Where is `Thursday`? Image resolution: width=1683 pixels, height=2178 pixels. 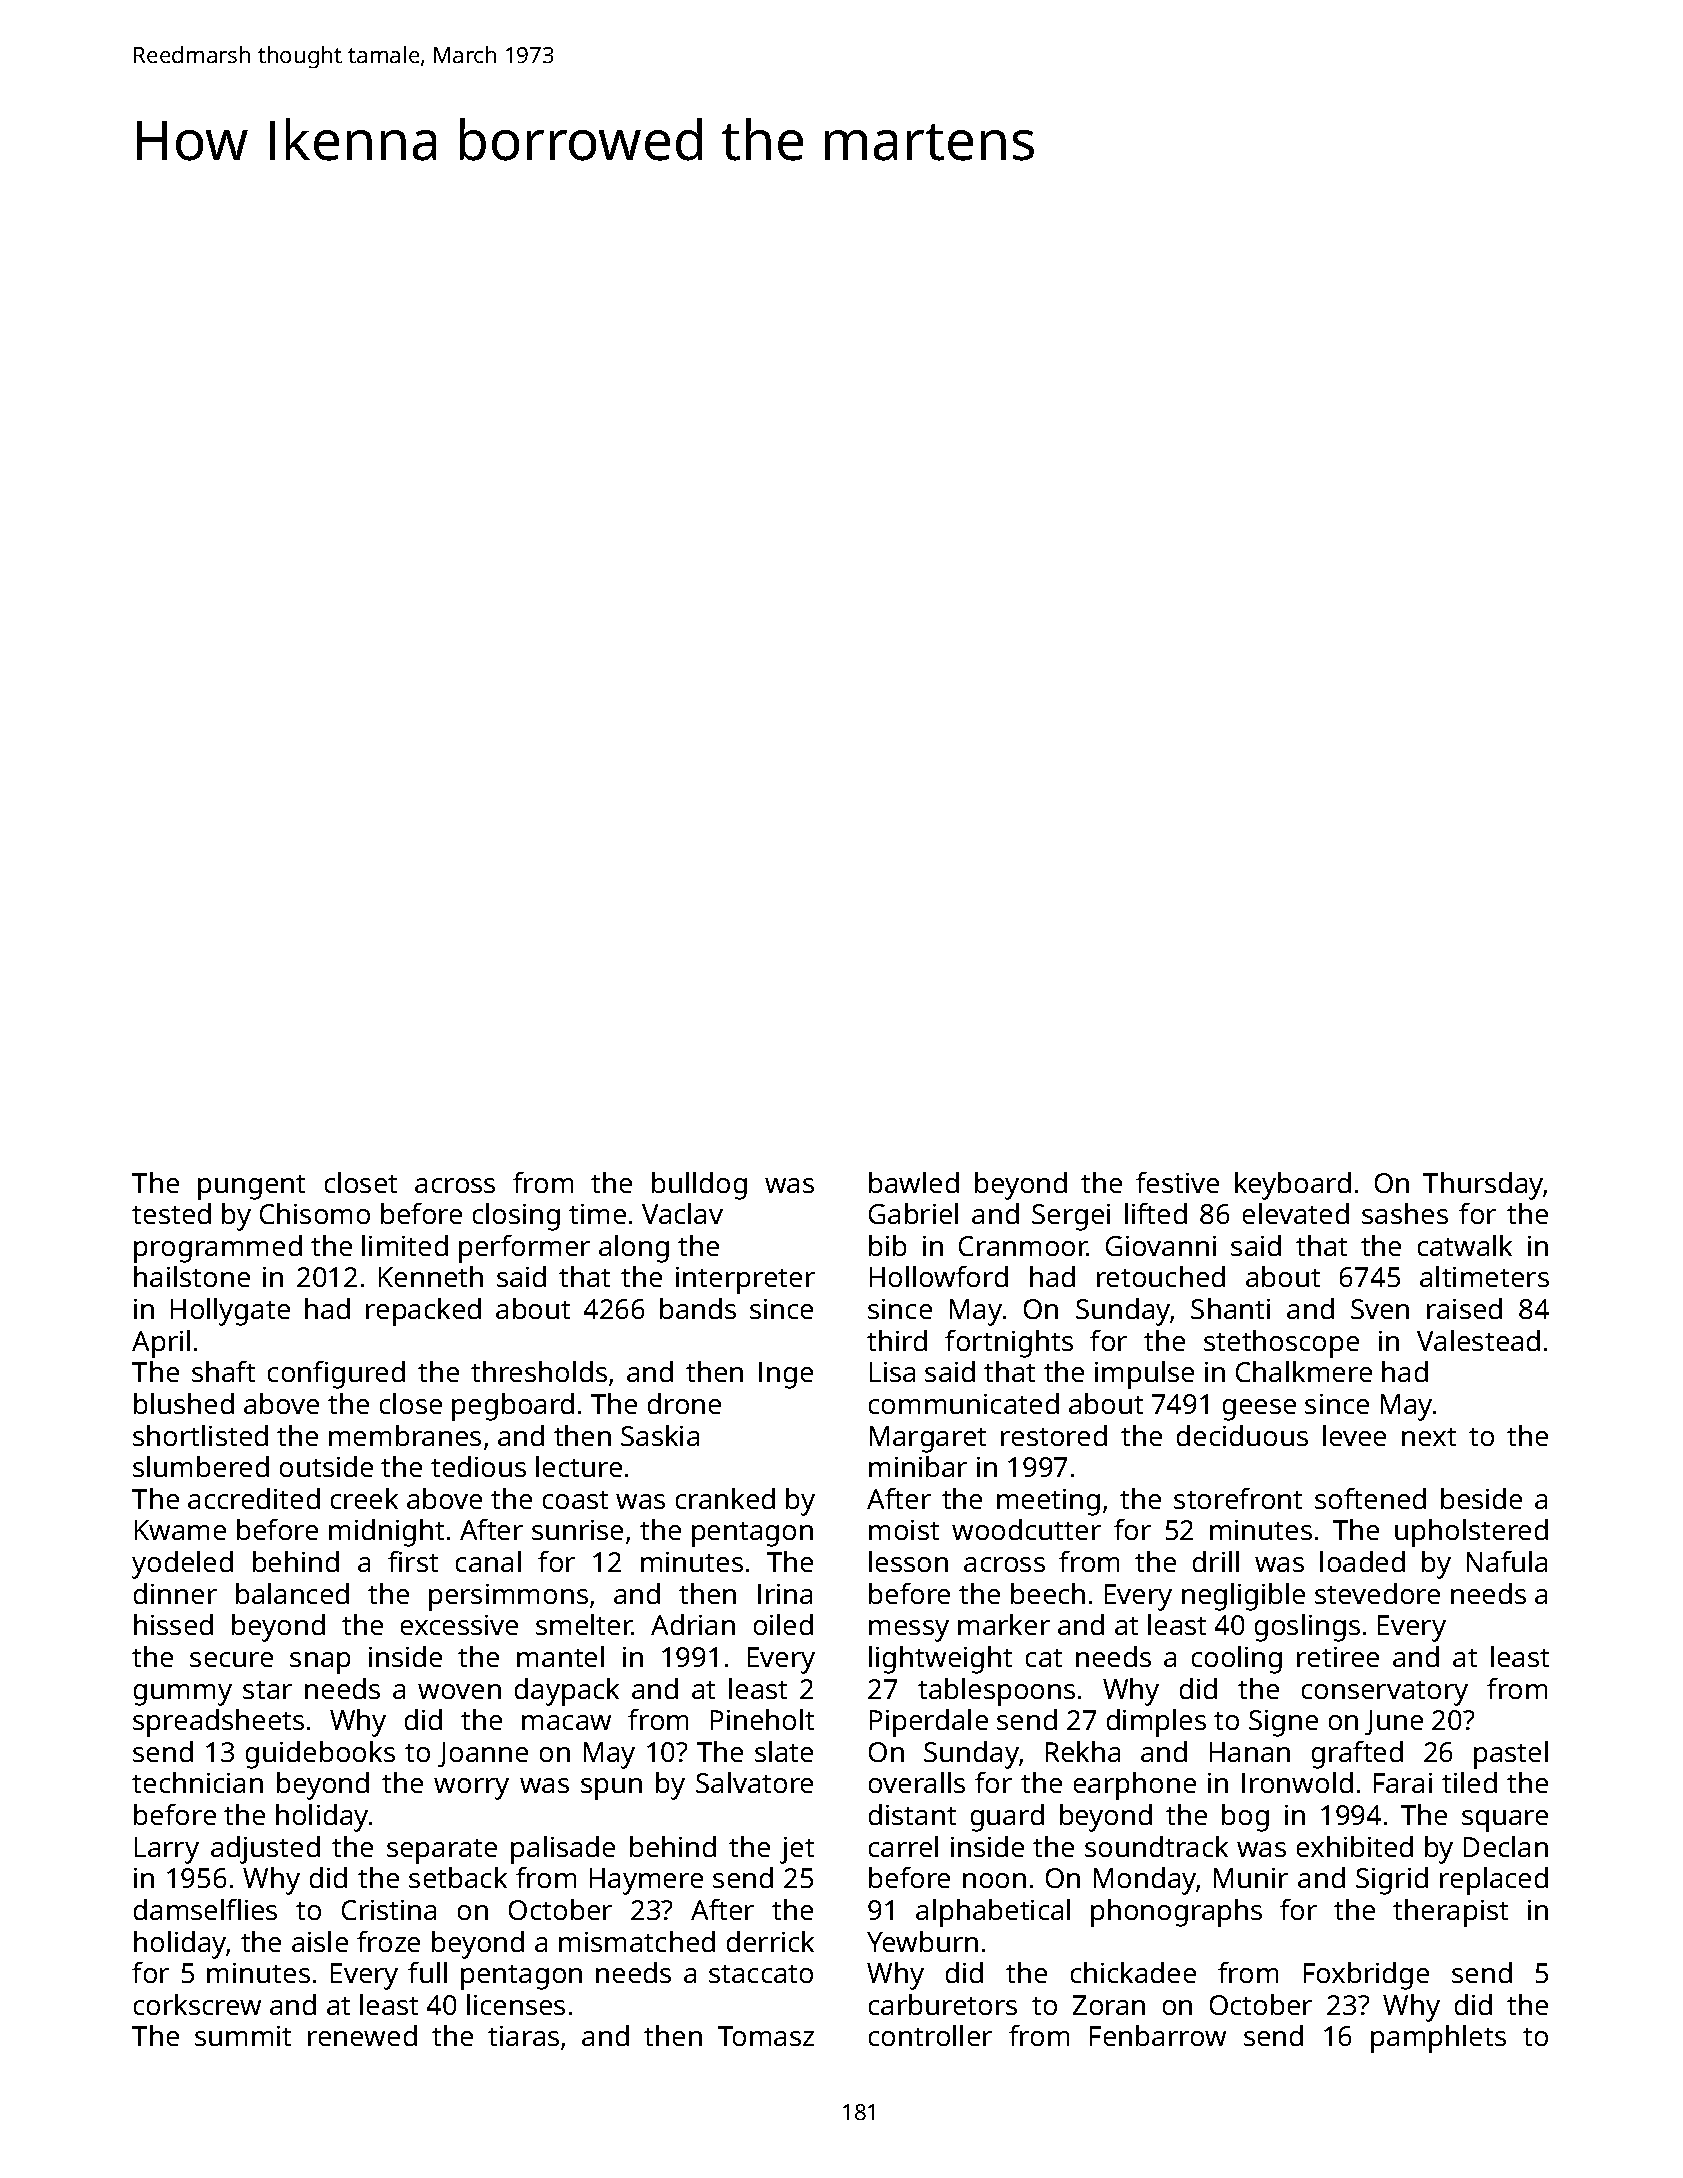
Thursday is located at coordinates (1483, 1186).
